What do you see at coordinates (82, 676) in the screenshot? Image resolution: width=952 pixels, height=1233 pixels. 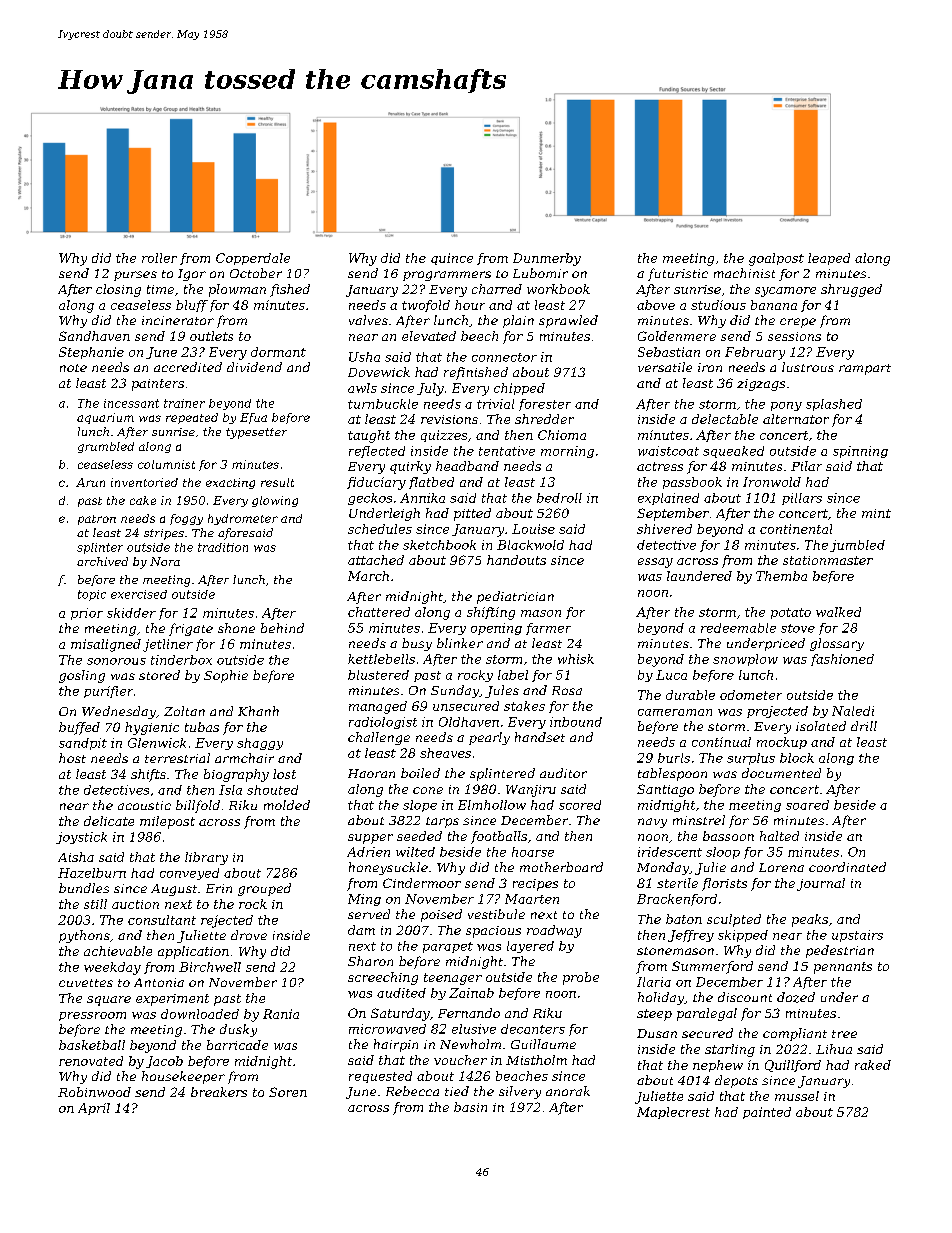 I see `gosling` at bounding box center [82, 676].
